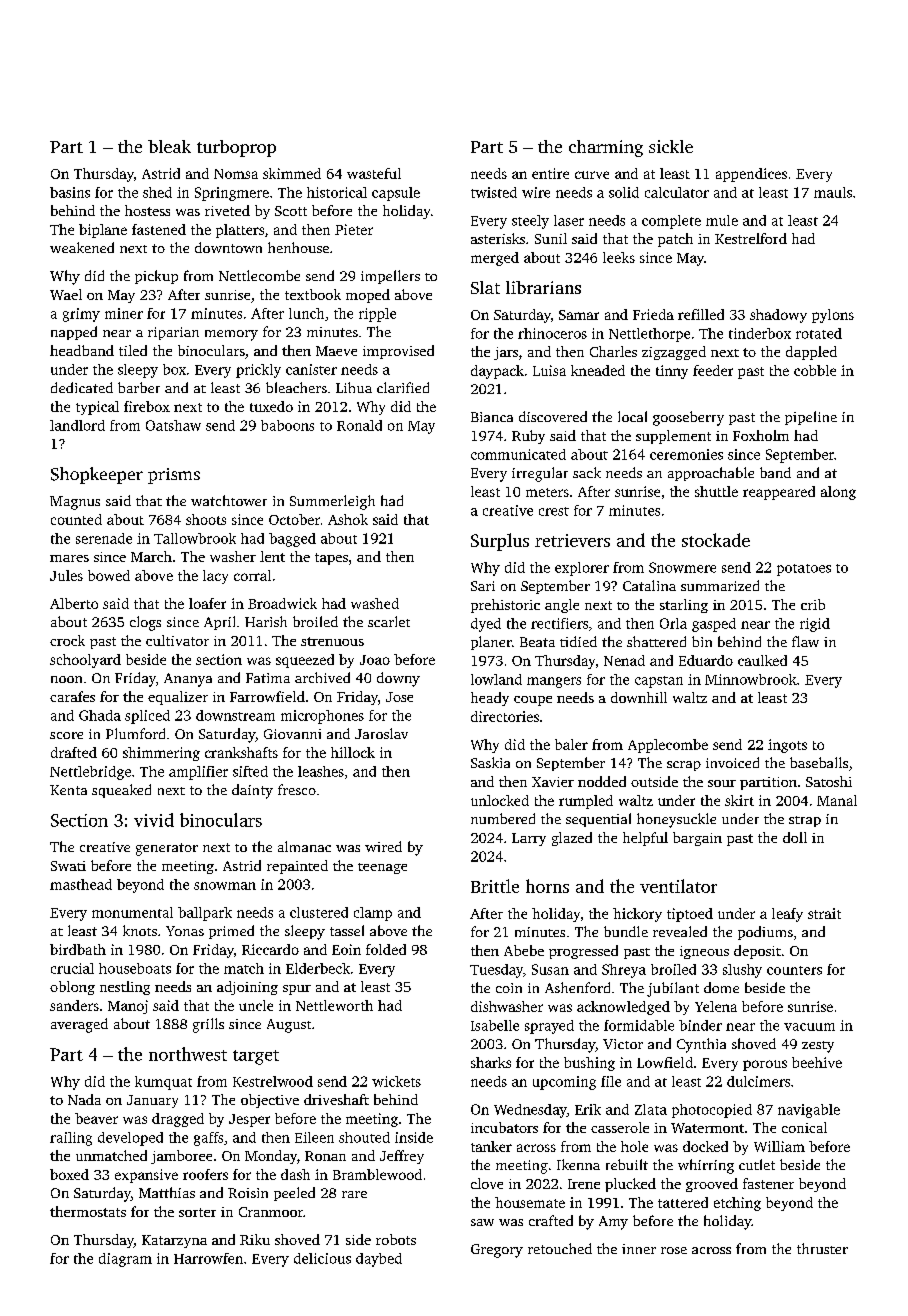 The width and height of the image is (908, 1316). Describe the element at coordinates (483, 586) in the image. I see `Sari` at that location.
